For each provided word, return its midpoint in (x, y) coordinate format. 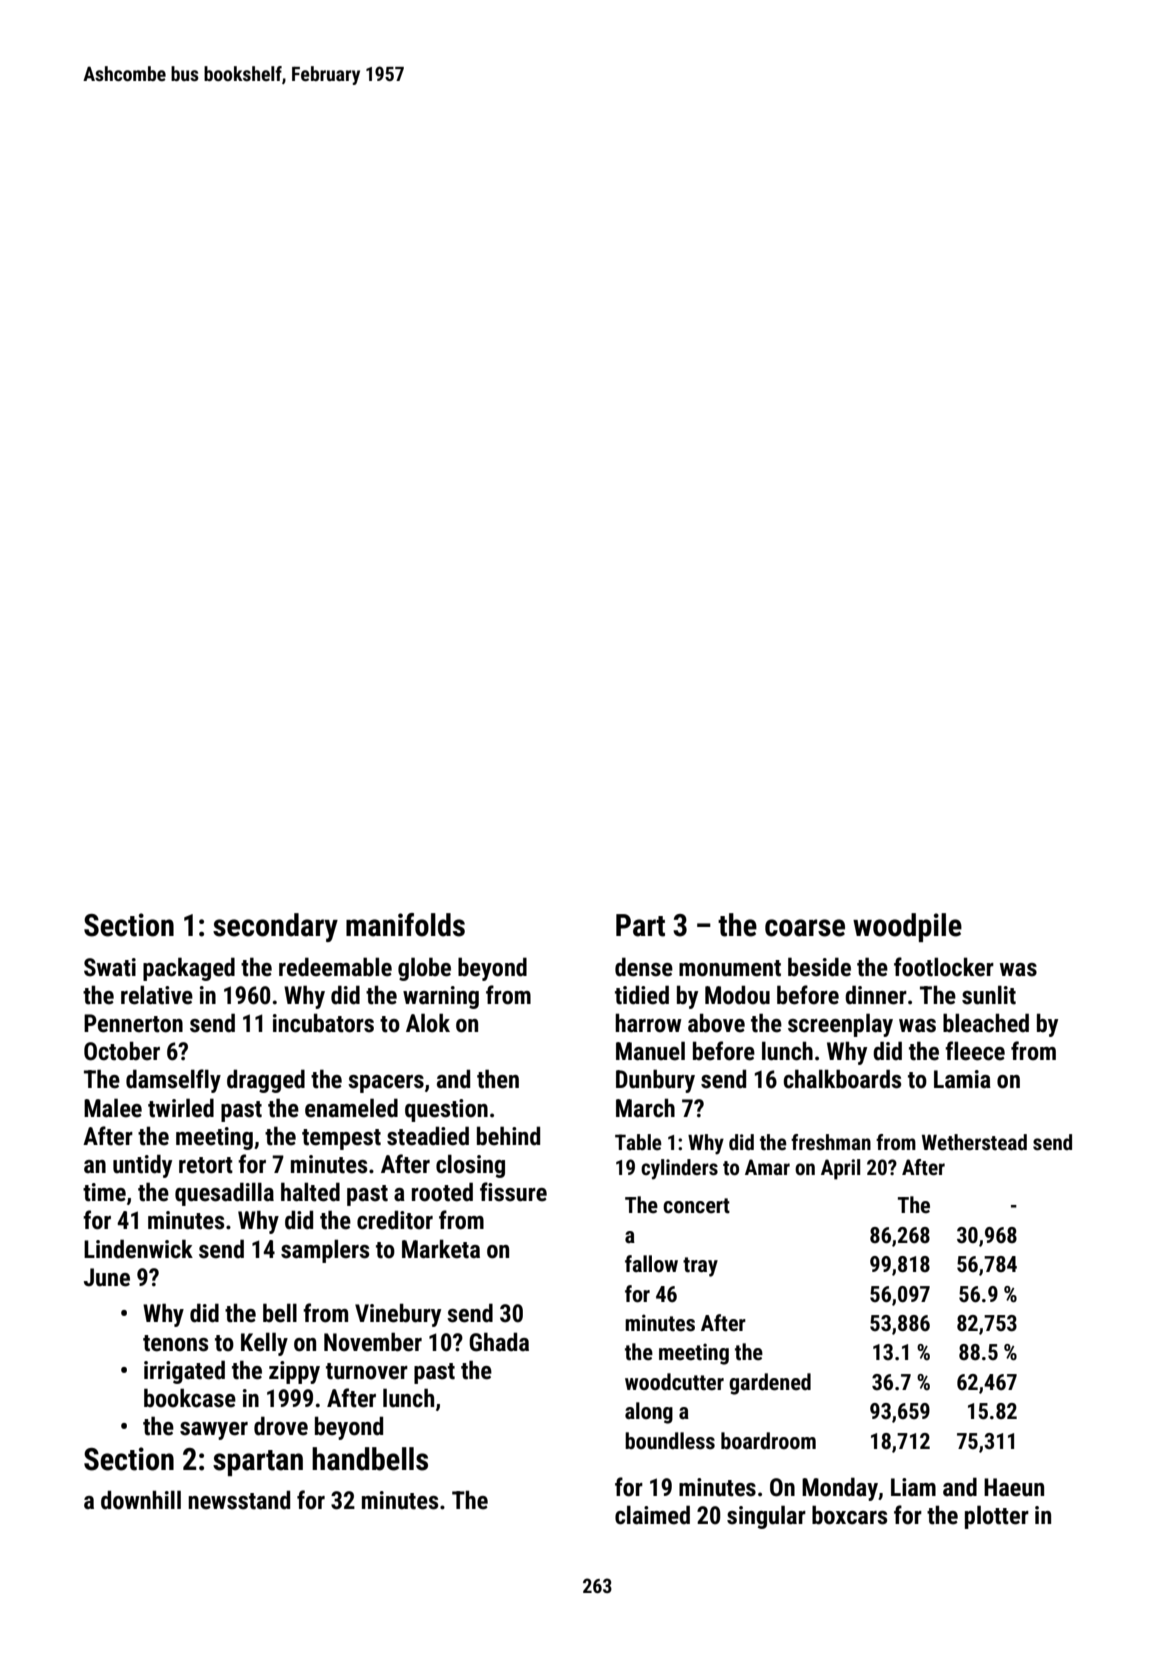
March (645, 1108)
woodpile (907, 927)
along (649, 1413)
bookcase (190, 1398)
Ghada (499, 1342)
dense (644, 967)
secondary (275, 927)
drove (281, 1426)
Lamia (962, 1079)
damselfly (173, 1081)
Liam (913, 1487)
